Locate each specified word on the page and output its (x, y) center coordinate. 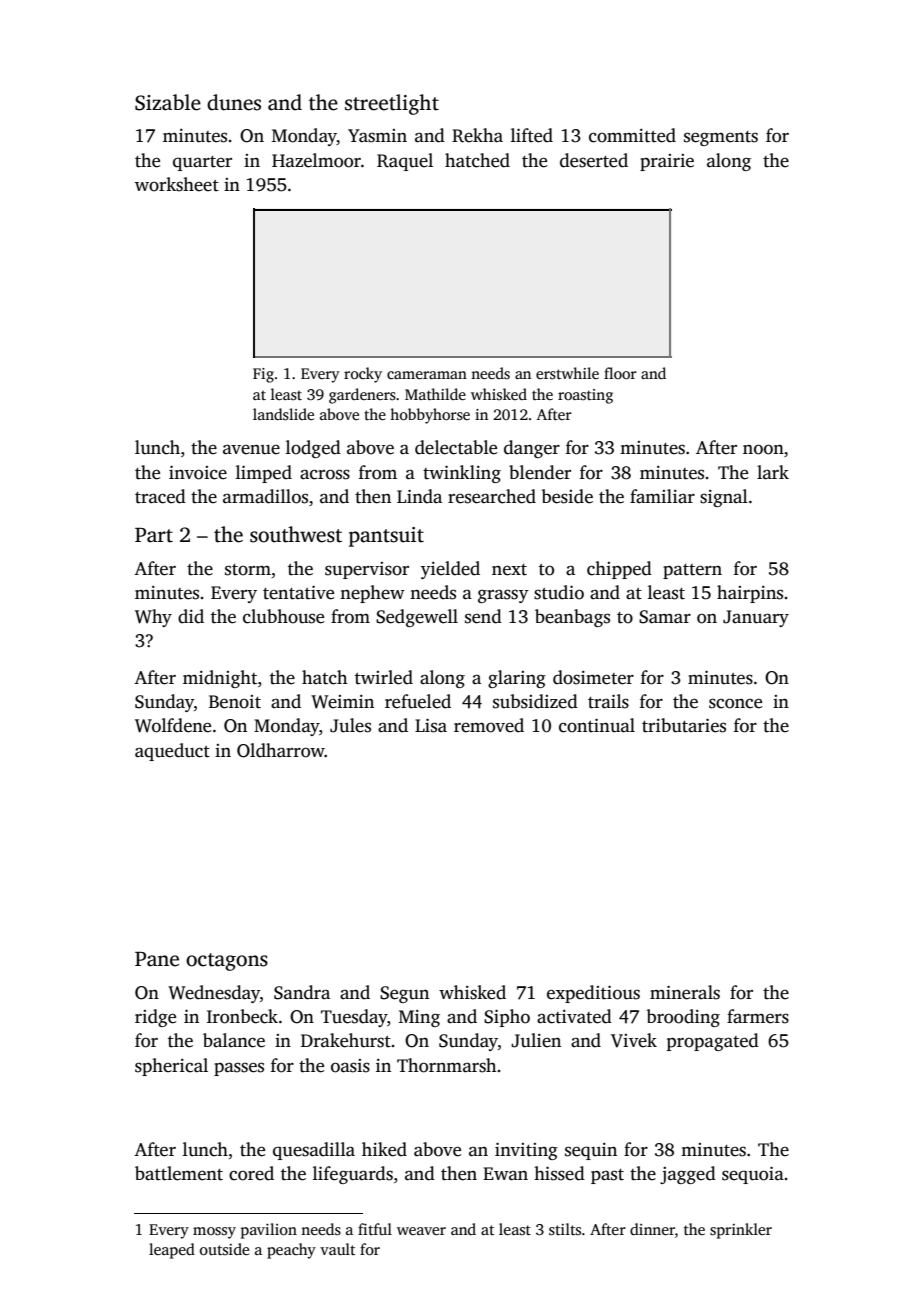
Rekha (477, 135)
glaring (517, 679)
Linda (419, 496)
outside (224, 1249)
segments (721, 138)
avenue (251, 449)
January (756, 618)
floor (620, 373)
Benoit (235, 702)
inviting (526, 1151)
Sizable (168, 102)
